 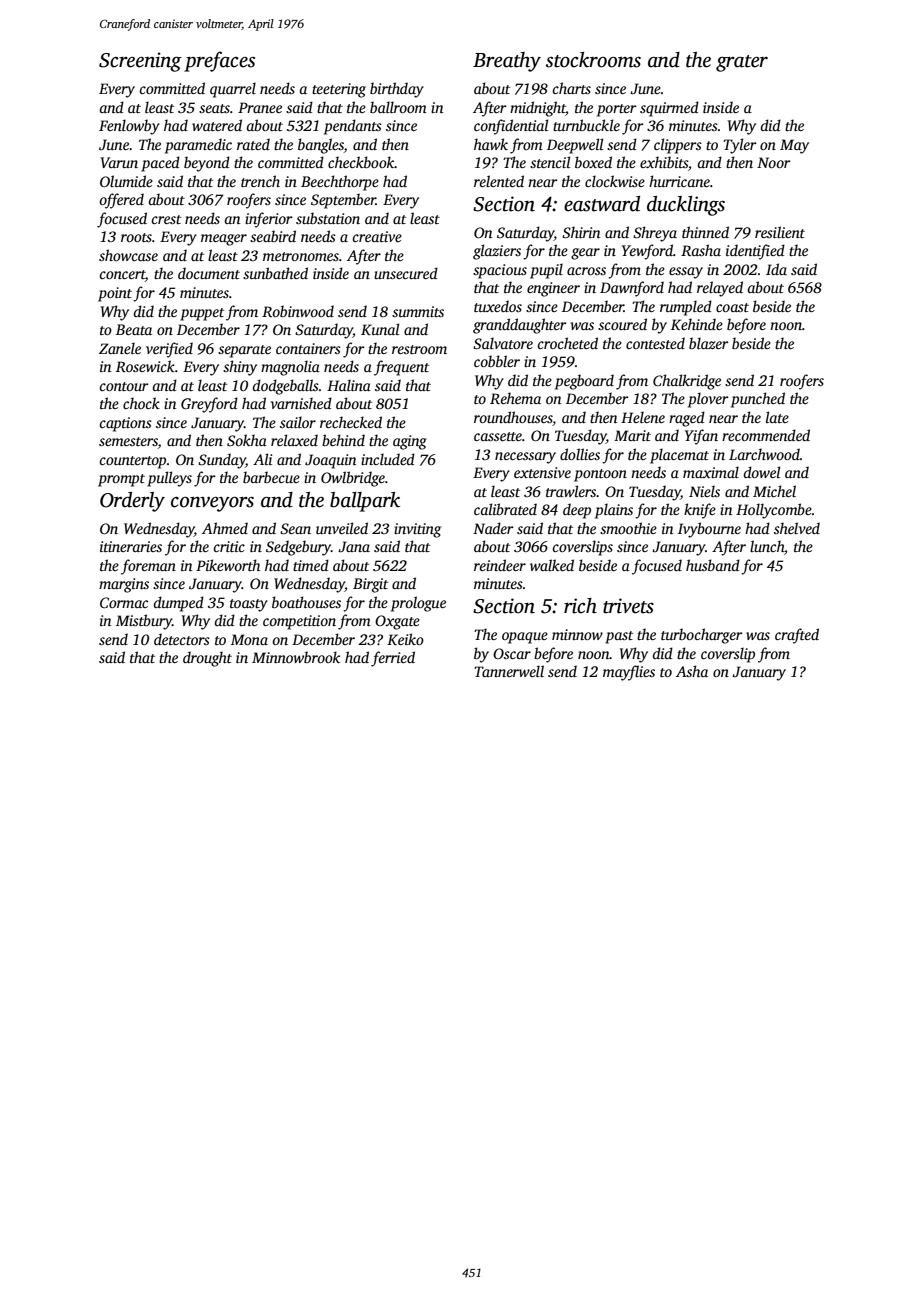 I want to click on drought, so click(x=207, y=659).
